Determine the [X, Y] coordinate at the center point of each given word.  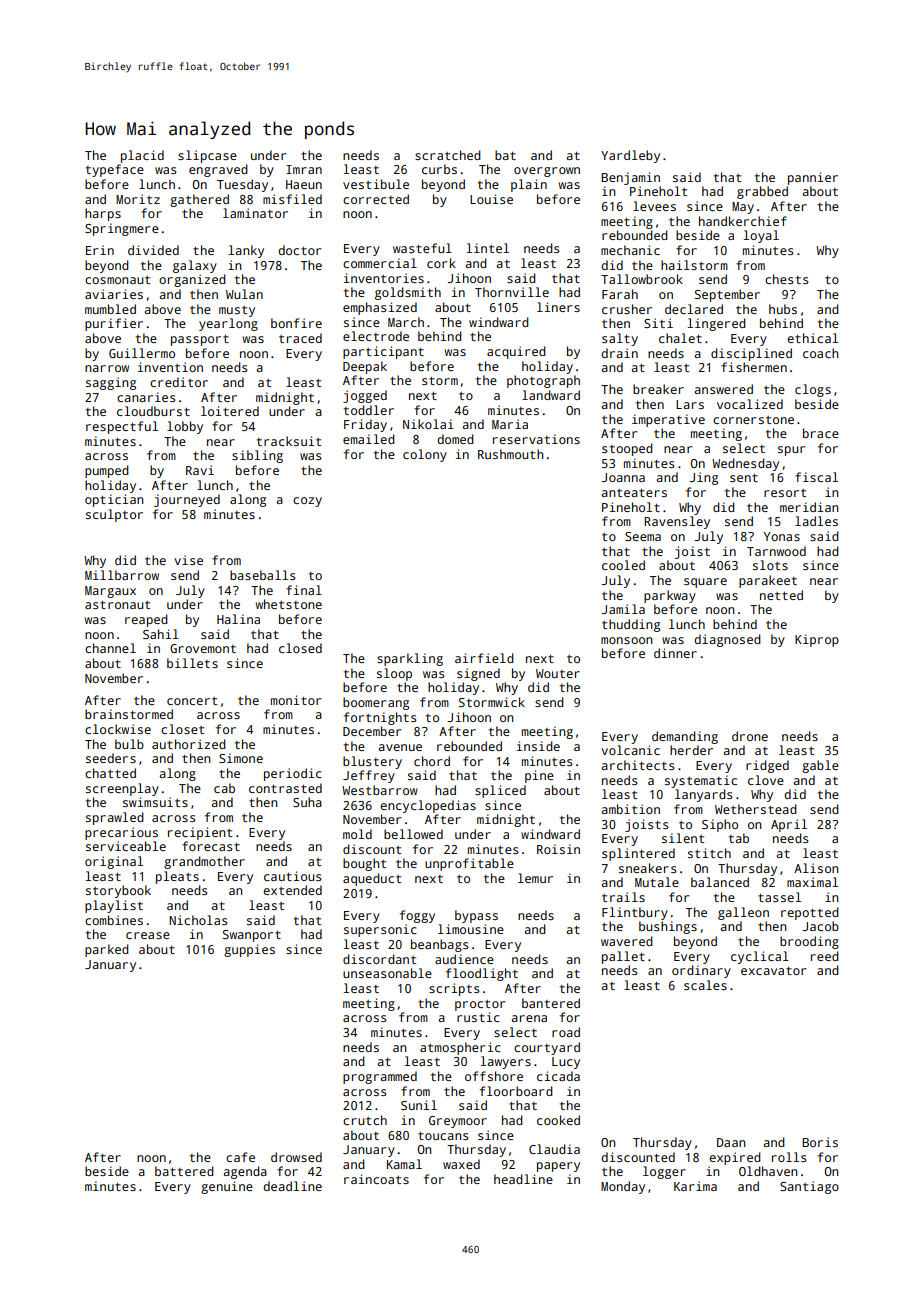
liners [558, 307]
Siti [658, 323]
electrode [376, 336]
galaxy [195, 266]
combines [114, 920]
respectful [122, 427]
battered [184, 1171]
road [566, 1032]
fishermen [754, 367]
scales [705, 985]
